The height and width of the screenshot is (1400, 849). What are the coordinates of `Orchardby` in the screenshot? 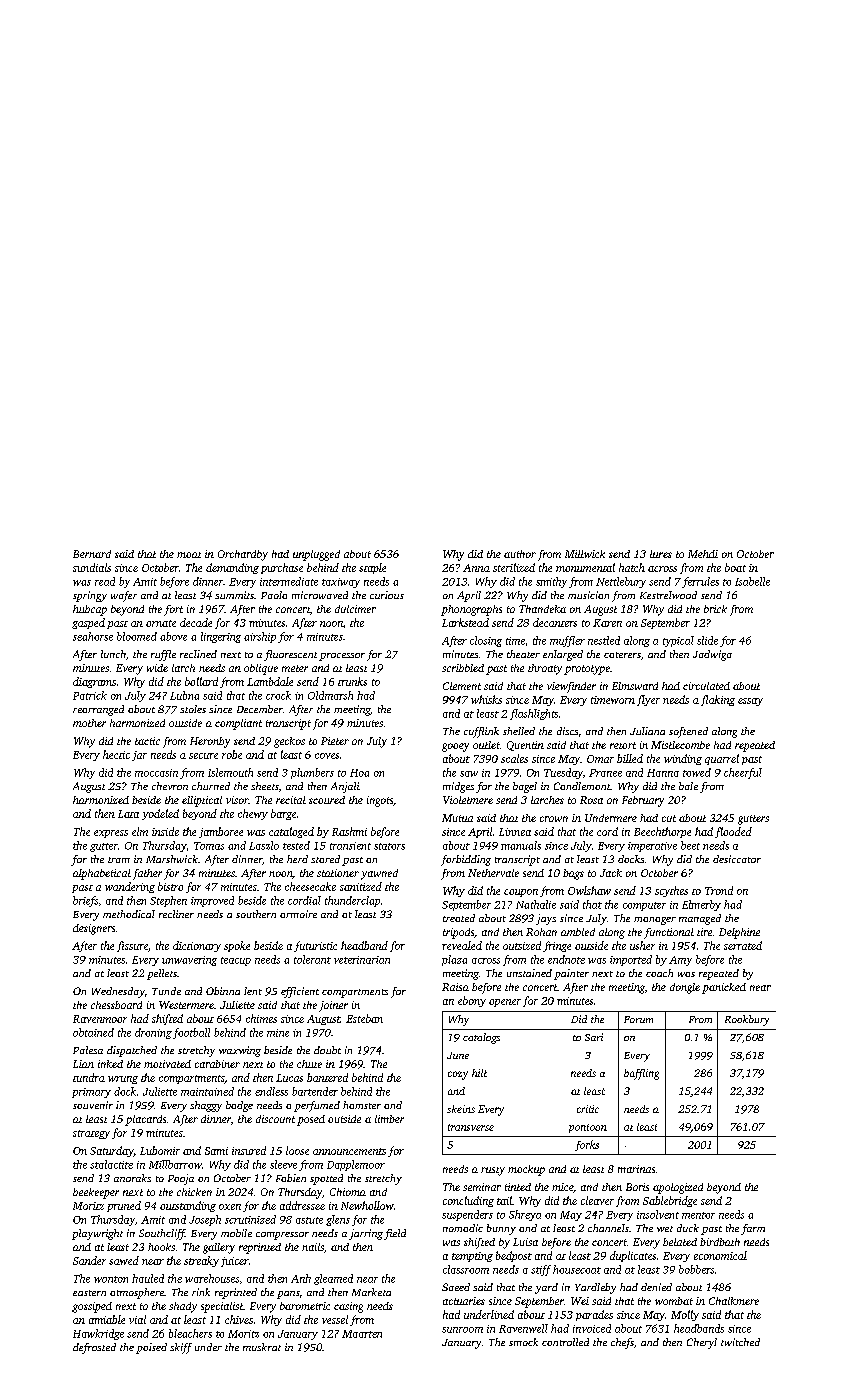 It's located at (243, 555).
